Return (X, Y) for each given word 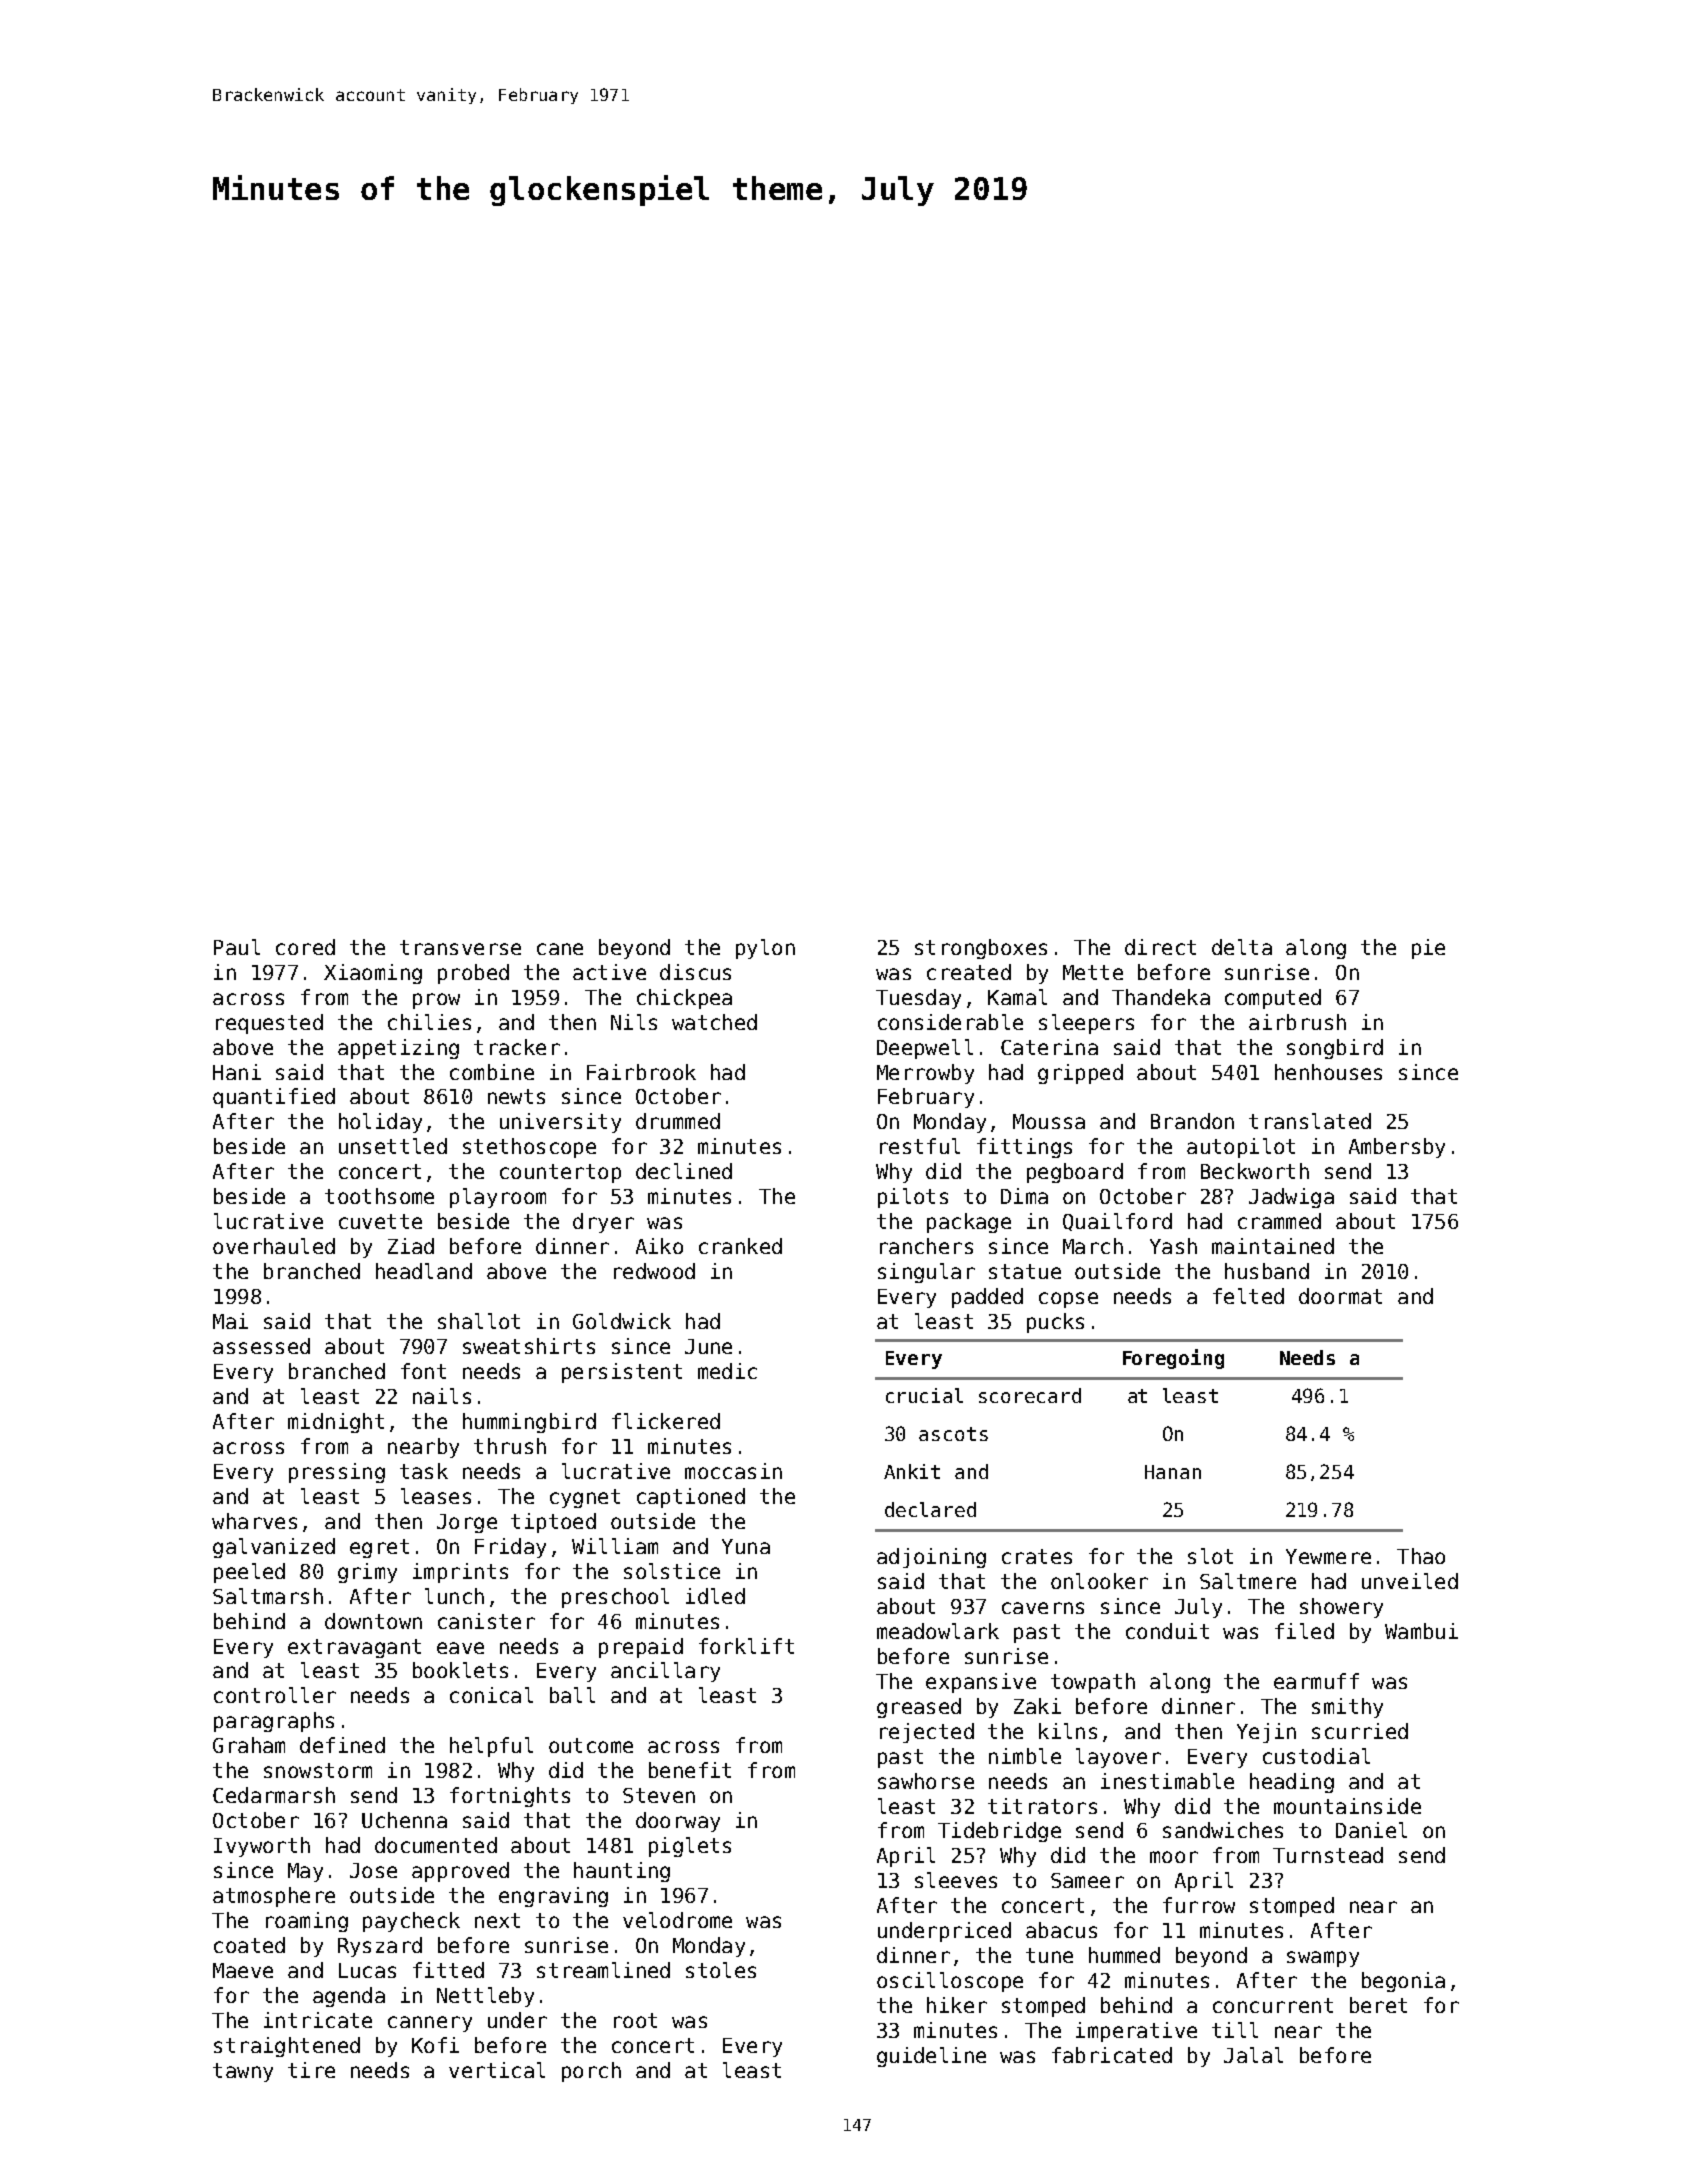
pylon (765, 949)
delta (1242, 947)
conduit (1167, 1631)
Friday (510, 1548)
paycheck (411, 1922)
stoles (721, 1970)
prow (436, 1001)
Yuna (746, 1546)
